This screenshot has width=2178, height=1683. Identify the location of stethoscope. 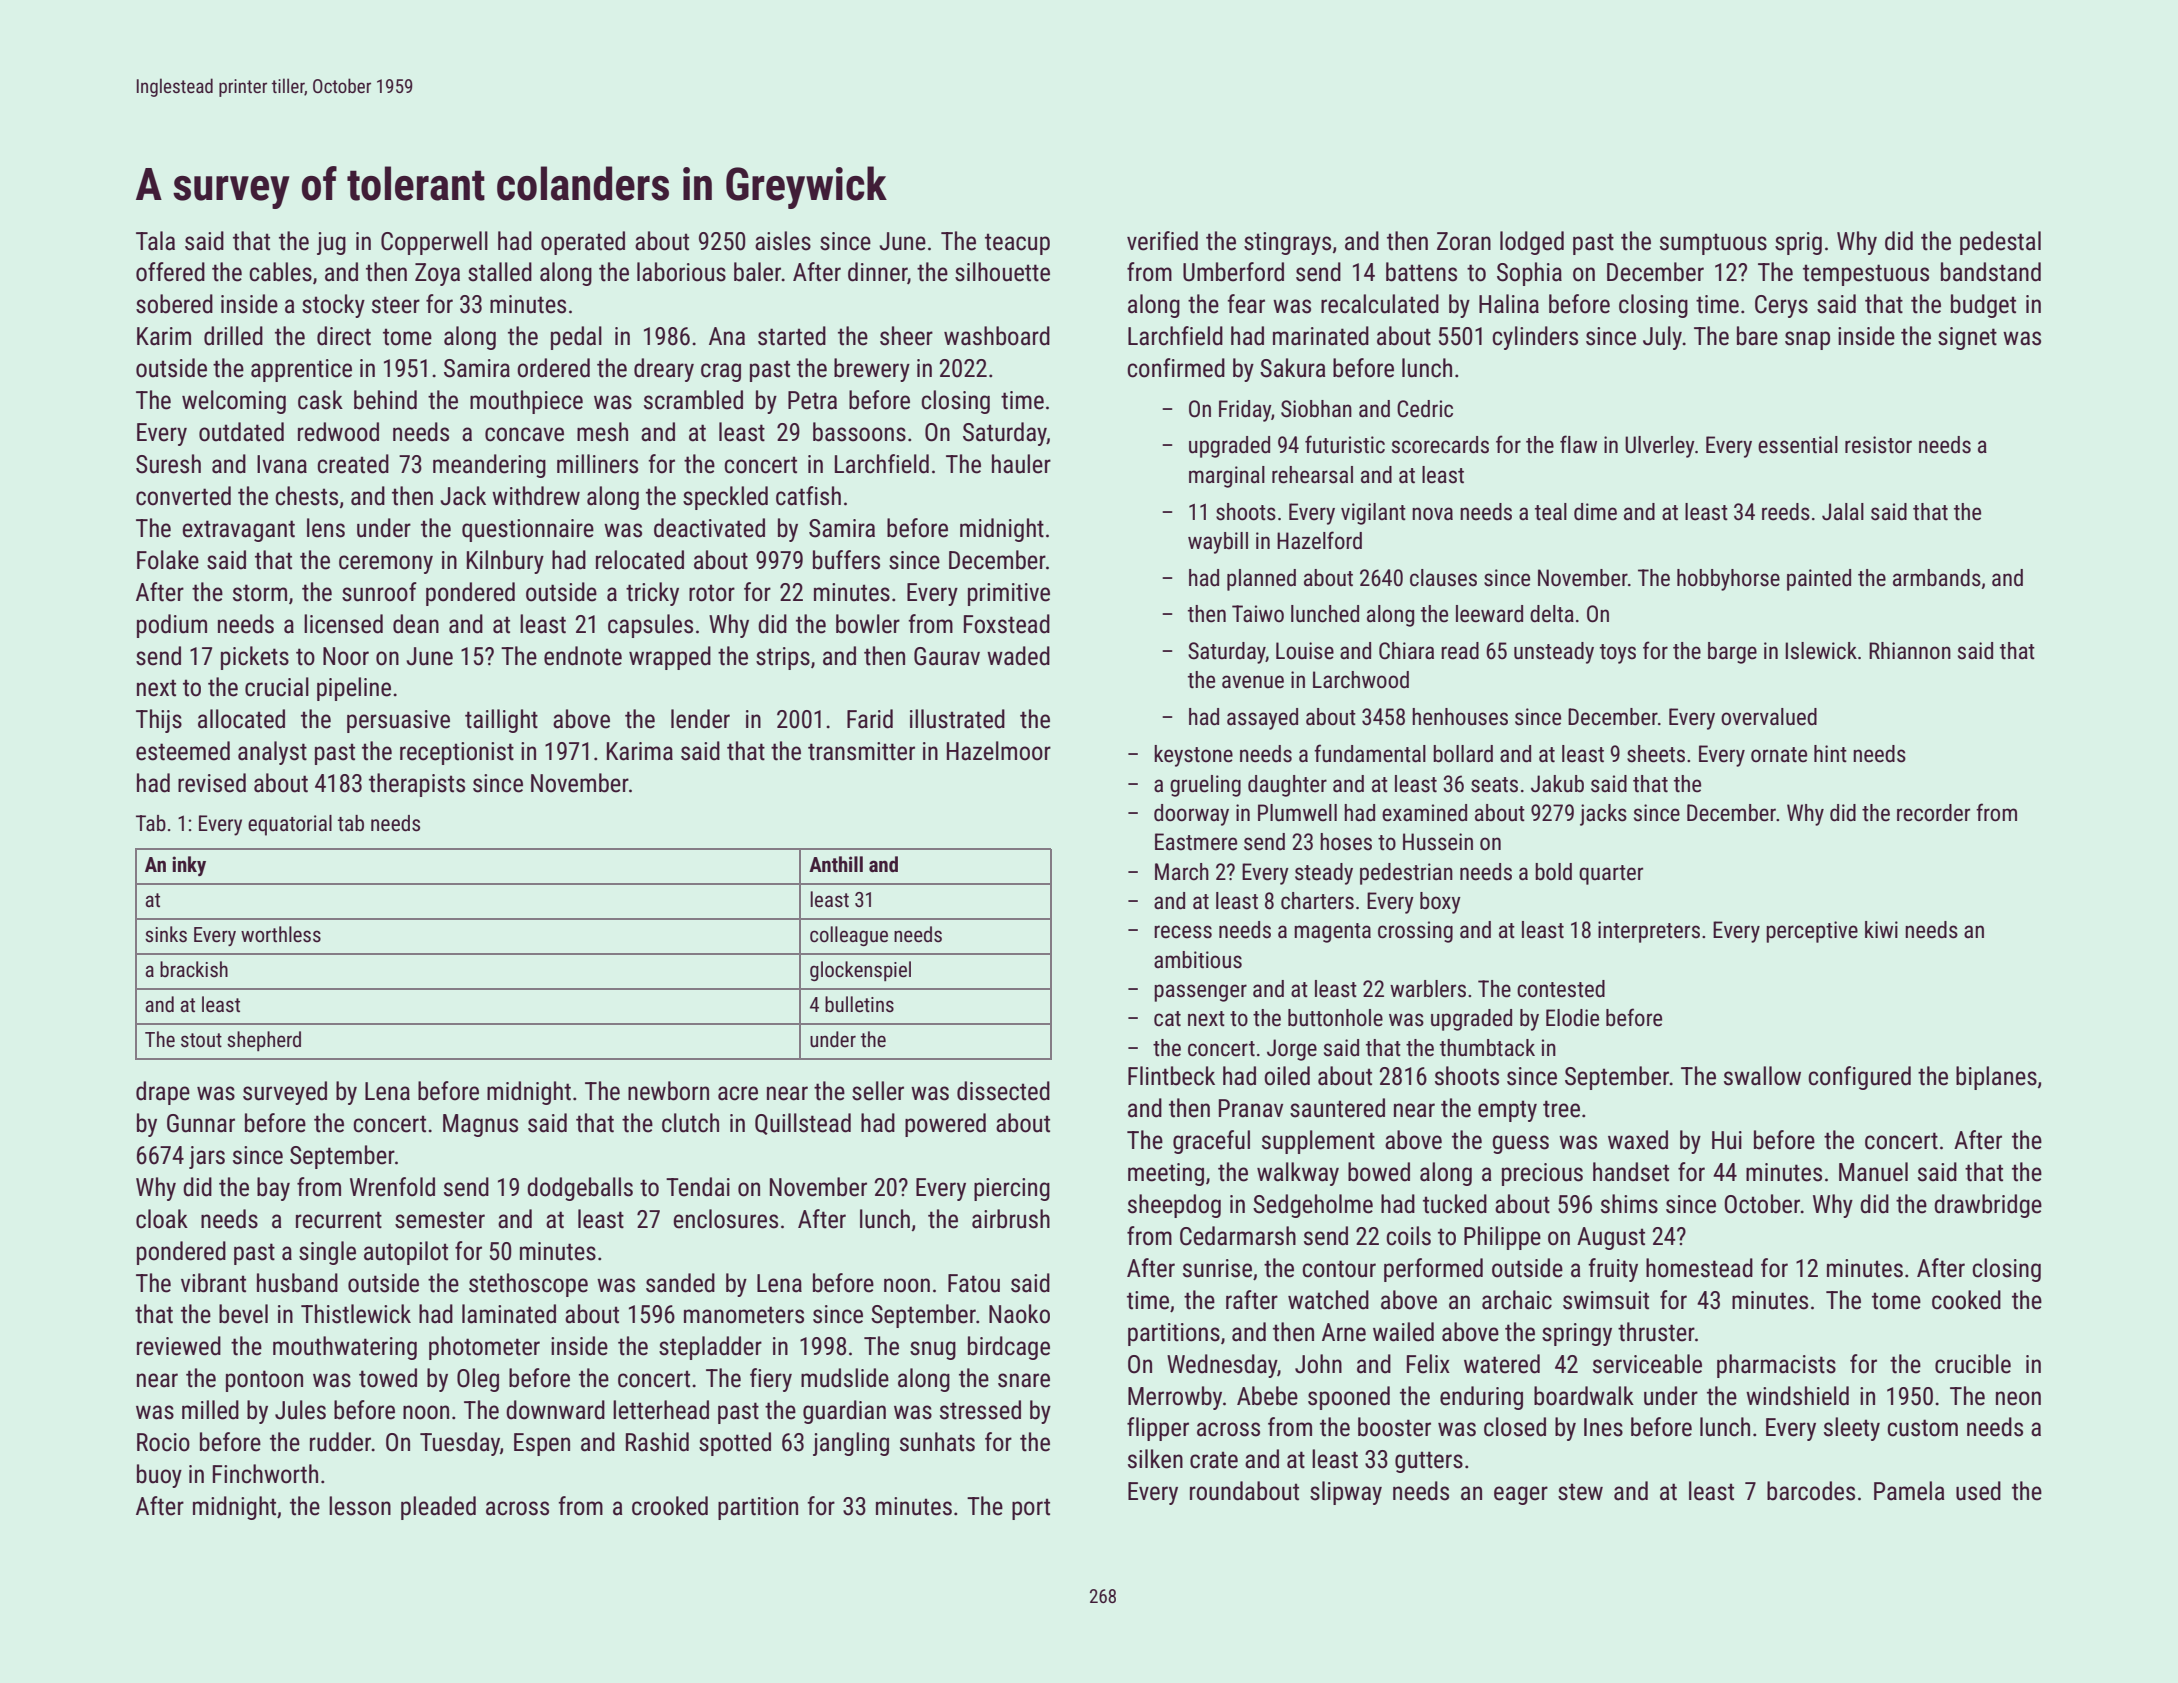
(528, 1285).
